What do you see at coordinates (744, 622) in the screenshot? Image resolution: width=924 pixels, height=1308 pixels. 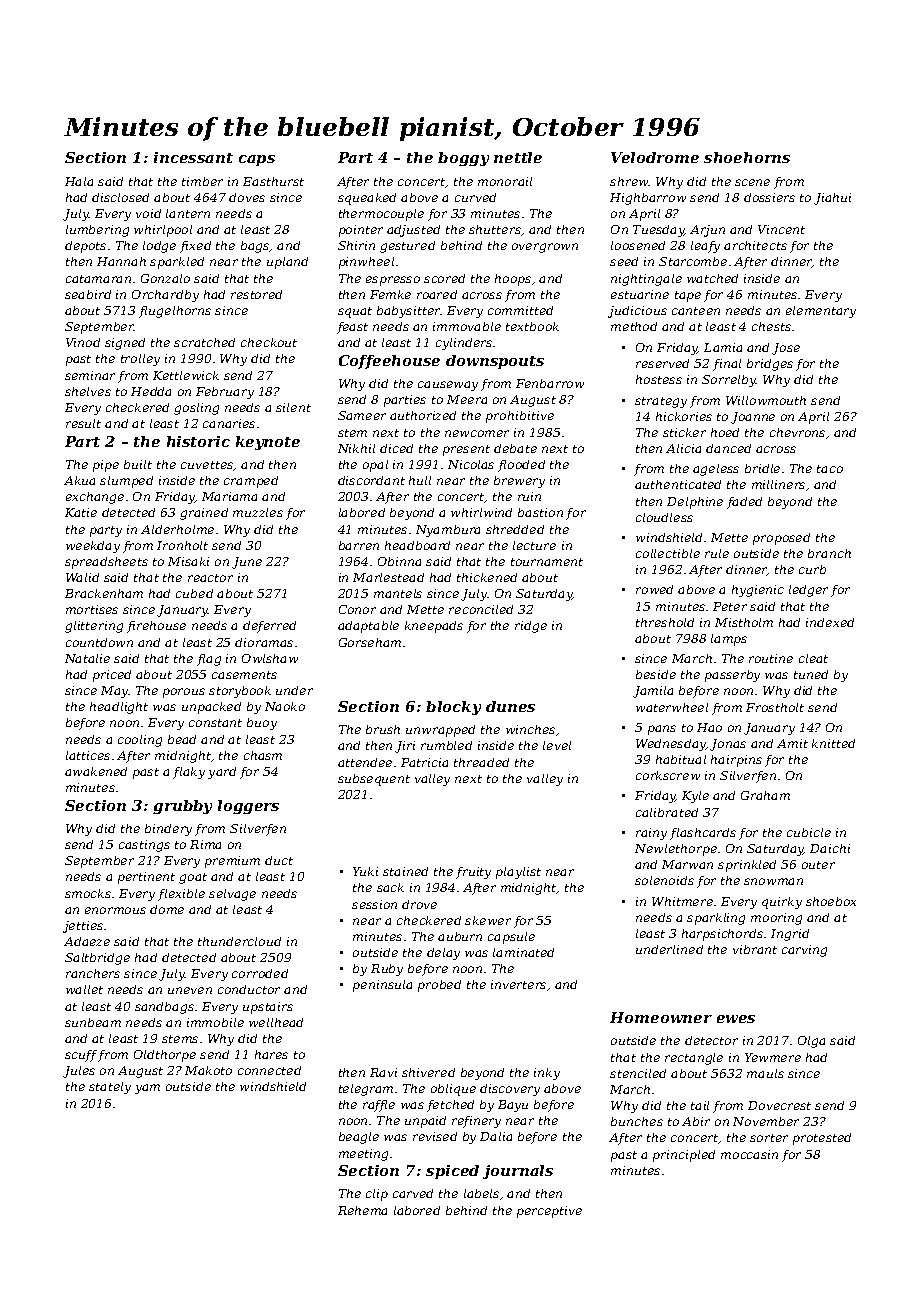 I see `Mistholm` at bounding box center [744, 622].
